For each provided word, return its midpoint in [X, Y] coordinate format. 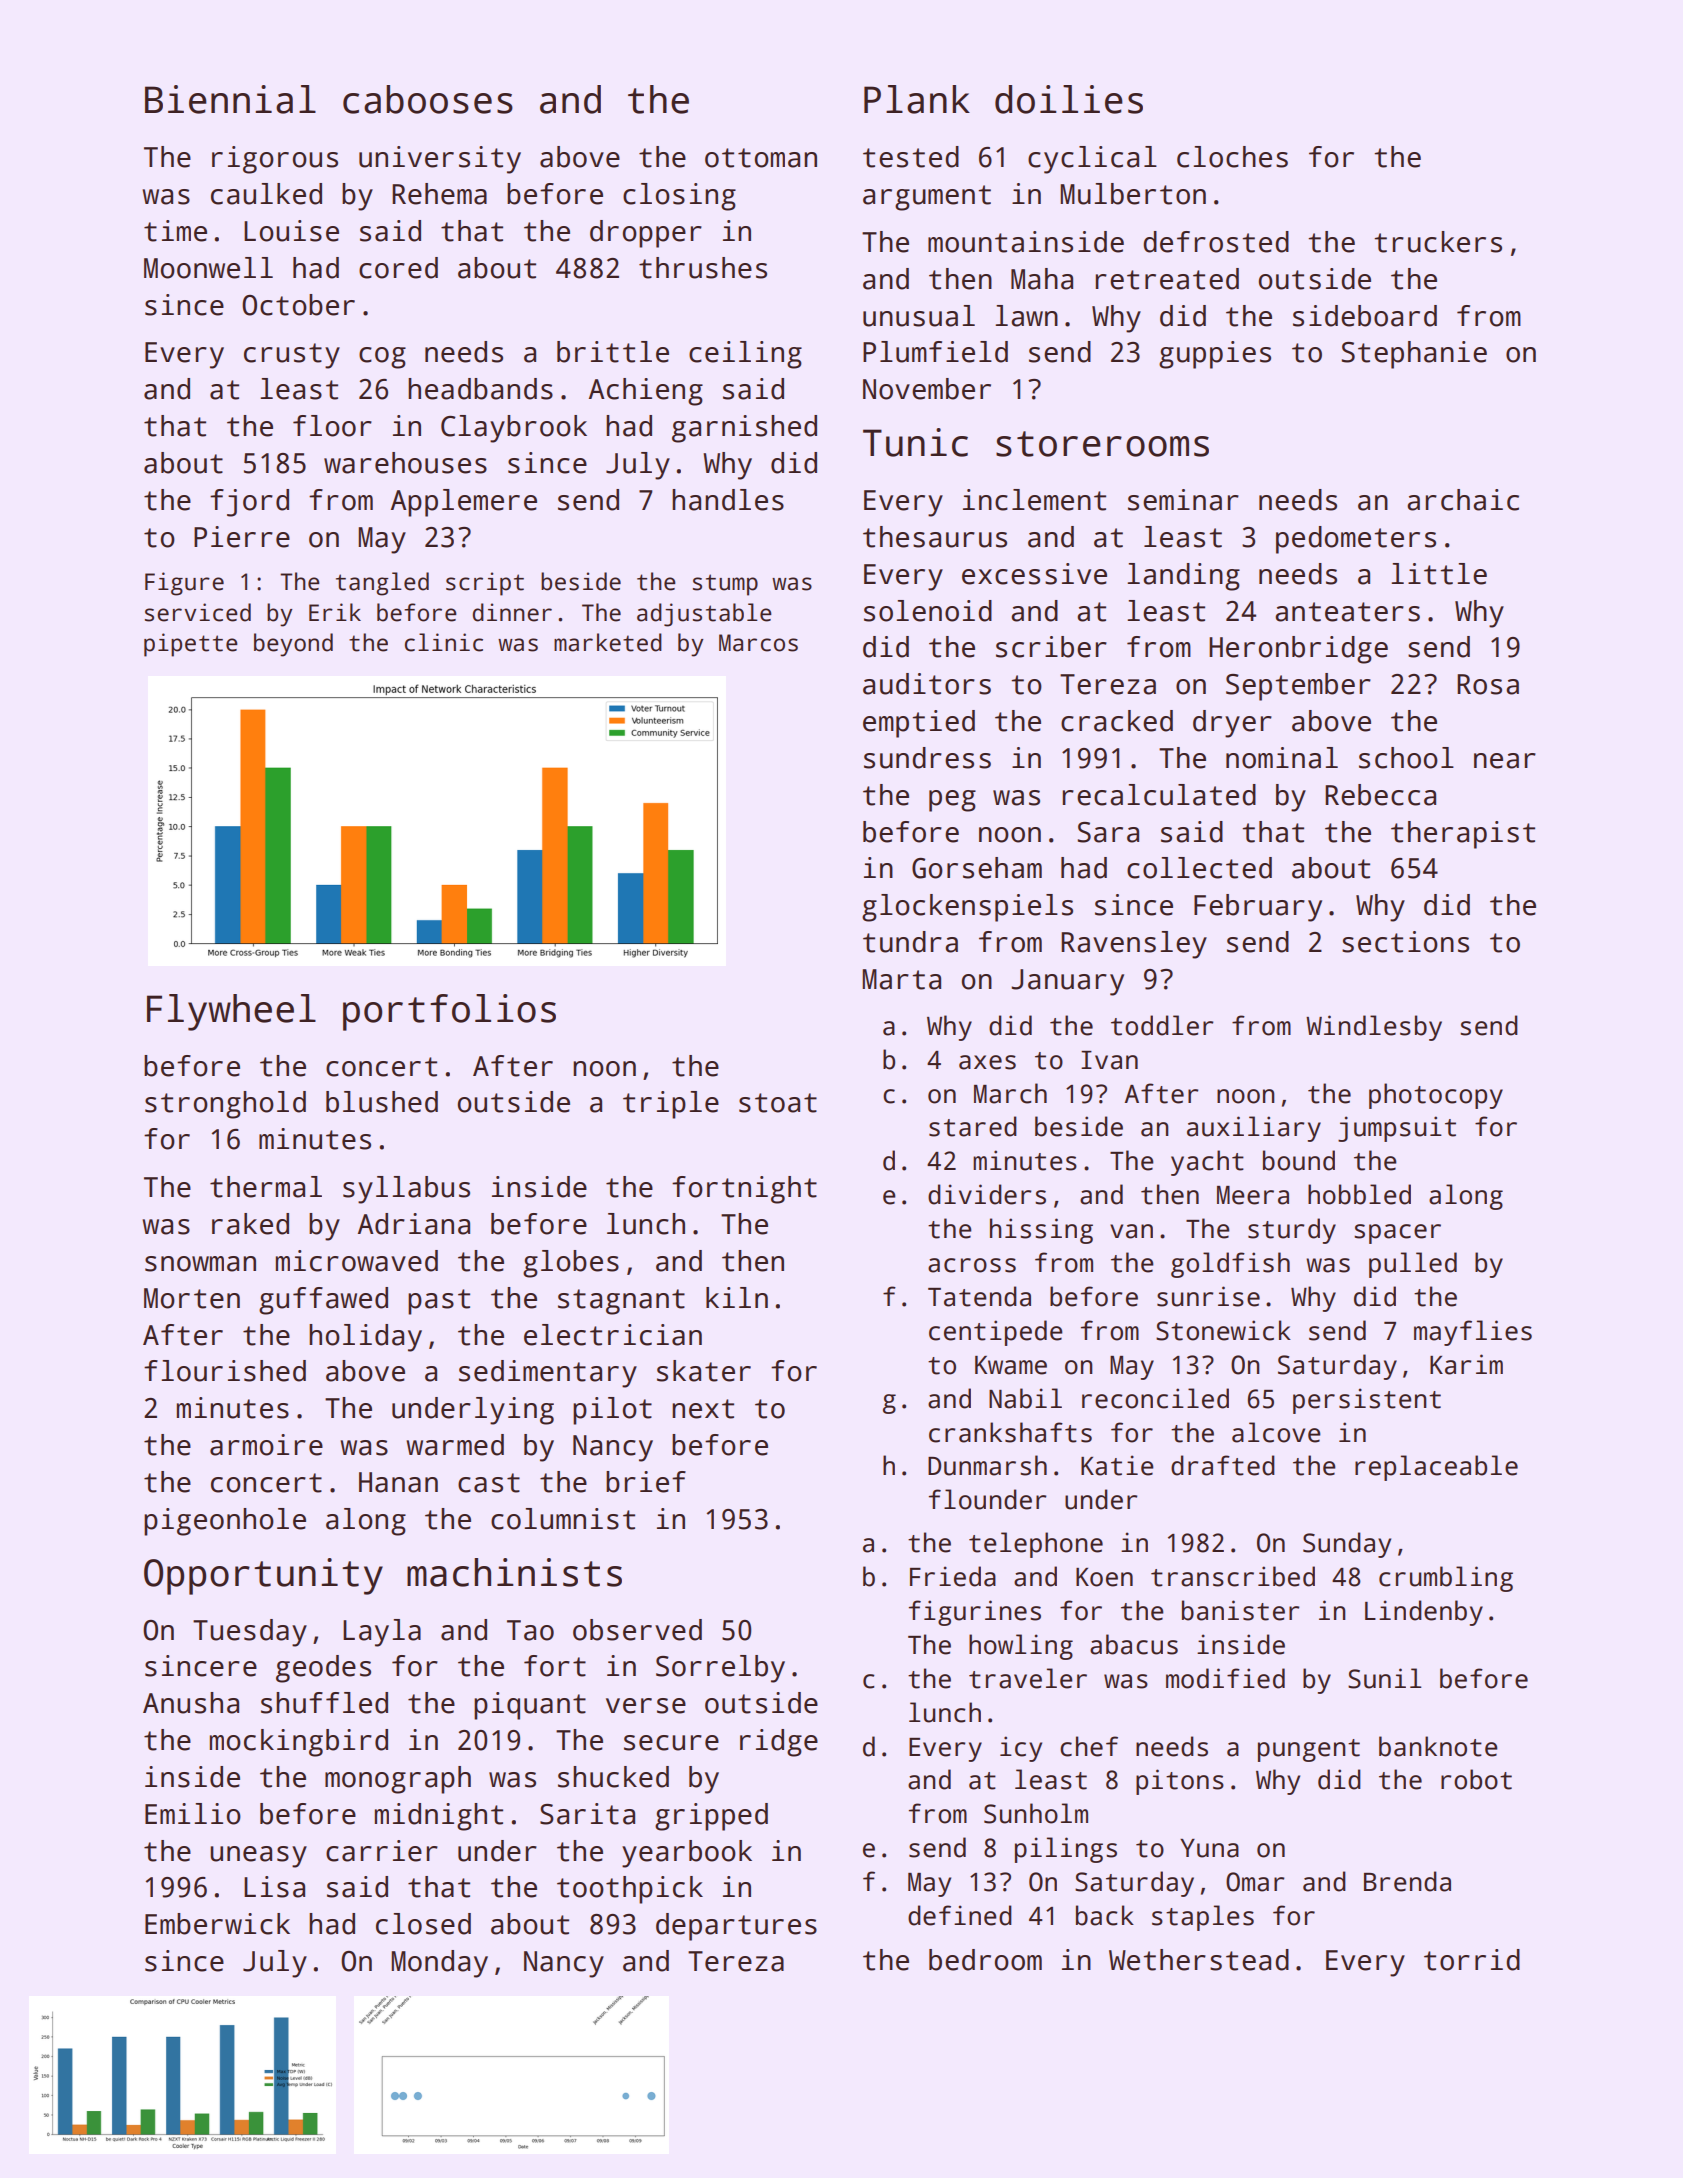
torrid [1472, 1960]
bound [1299, 1160]
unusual [919, 316]
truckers [1438, 242]
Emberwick [217, 1924]
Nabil [1025, 1398]
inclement [1034, 500]
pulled [1413, 1265]
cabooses [428, 99]
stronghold [225, 1105]
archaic [1463, 500]
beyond [293, 645]
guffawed [323, 1301]
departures [736, 1927]
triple [671, 1105]
